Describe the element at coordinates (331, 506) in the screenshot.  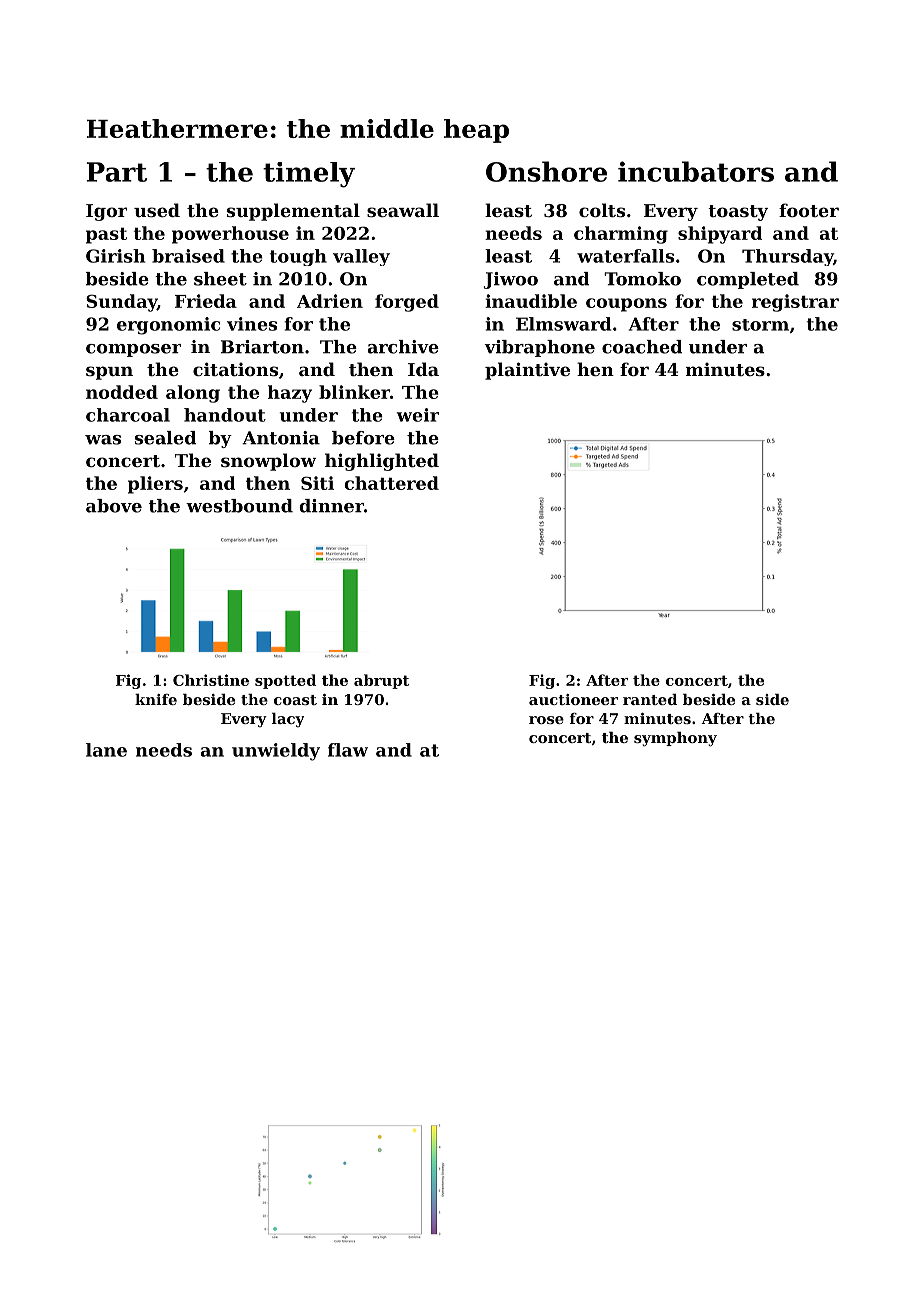
I see `dinner` at that location.
